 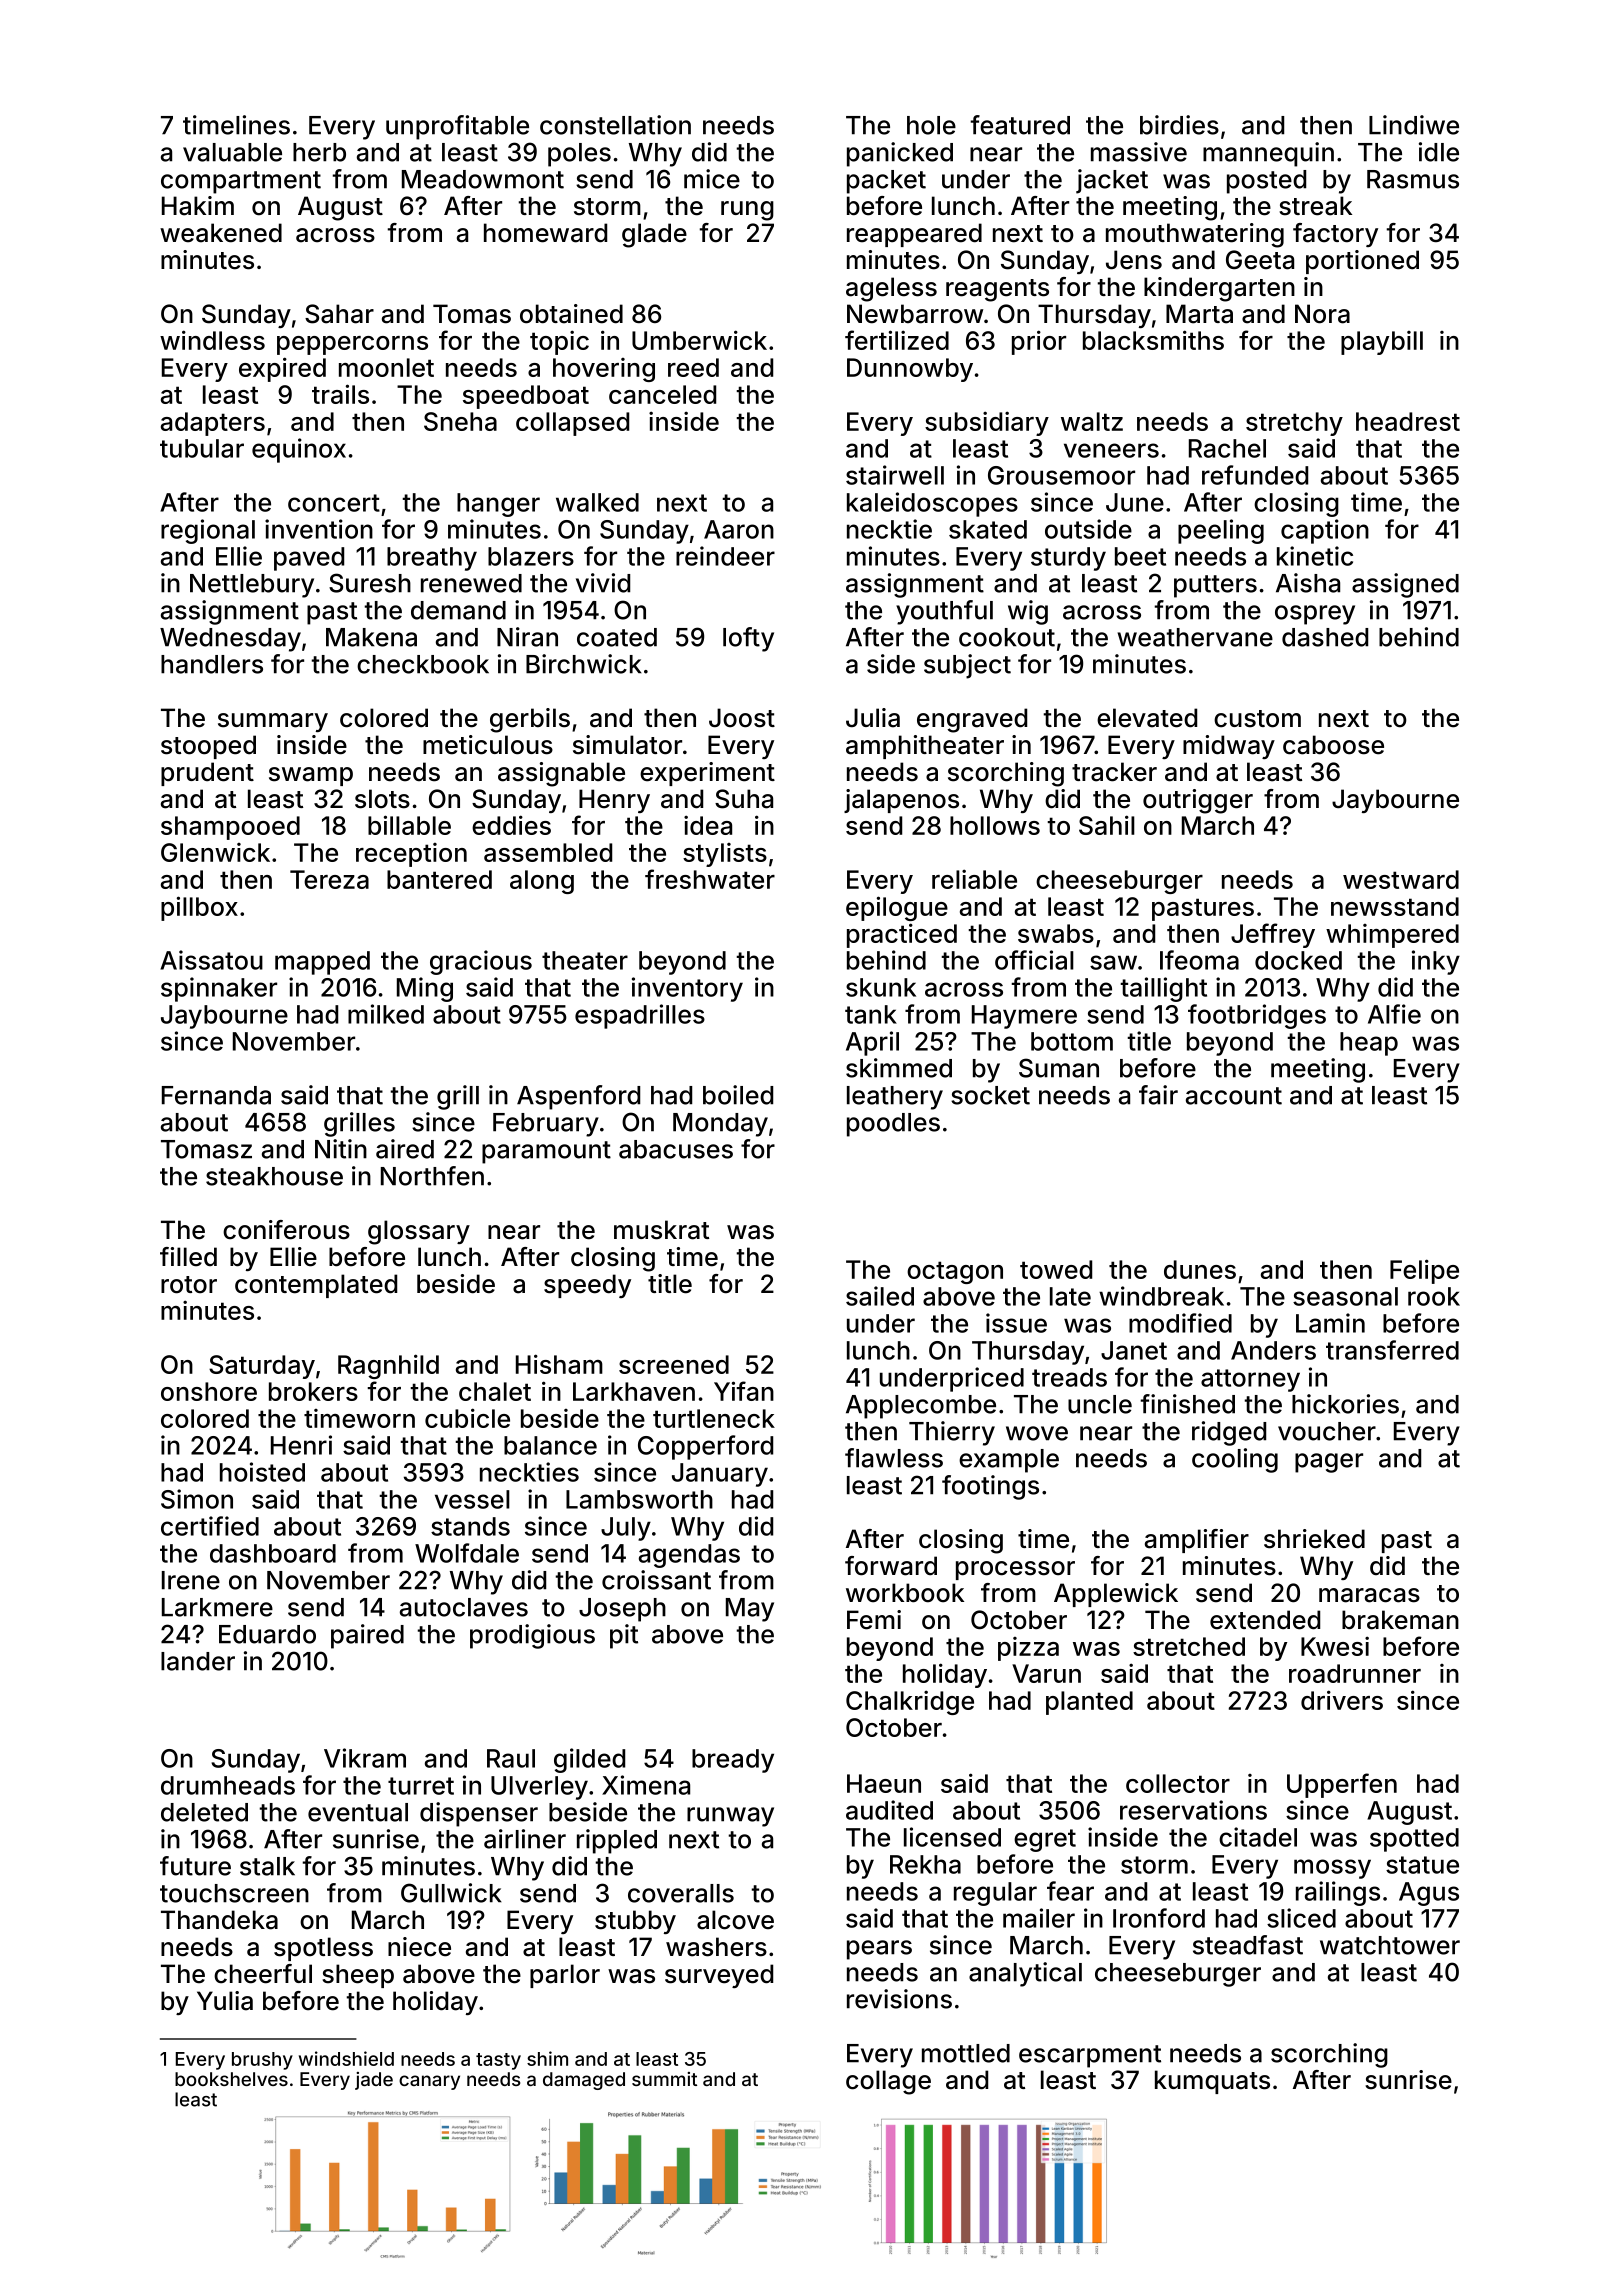 I want to click on prudent, so click(x=207, y=774).
